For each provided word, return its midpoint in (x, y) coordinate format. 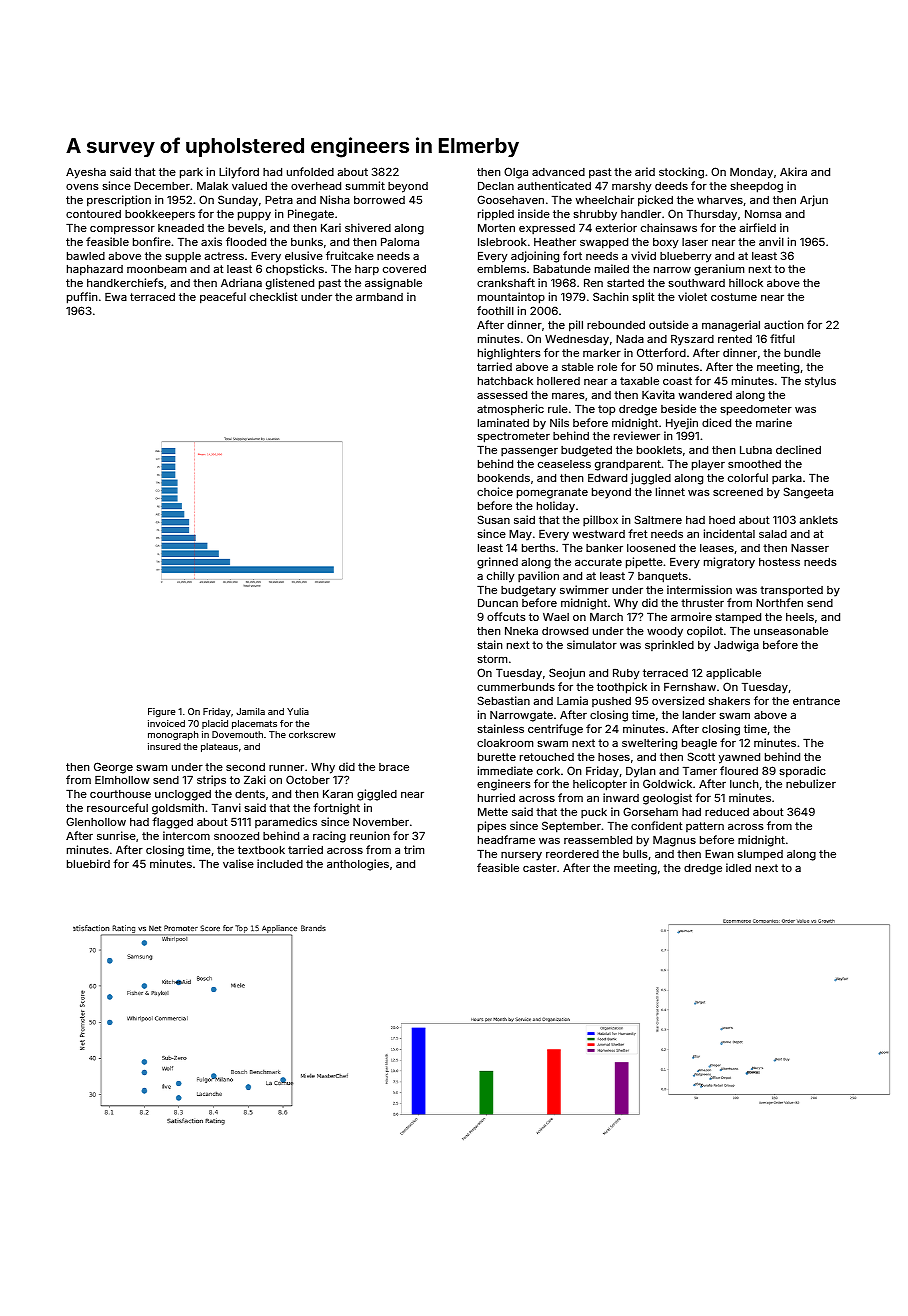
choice (495, 491)
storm (492, 659)
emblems (501, 269)
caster (540, 868)
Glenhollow (96, 821)
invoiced (166, 723)
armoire (691, 616)
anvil (771, 241)
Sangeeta (808, 493)
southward (696, 283)
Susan (494, 519)
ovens (82, 187)
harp (367, 270)
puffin (82, 298)
